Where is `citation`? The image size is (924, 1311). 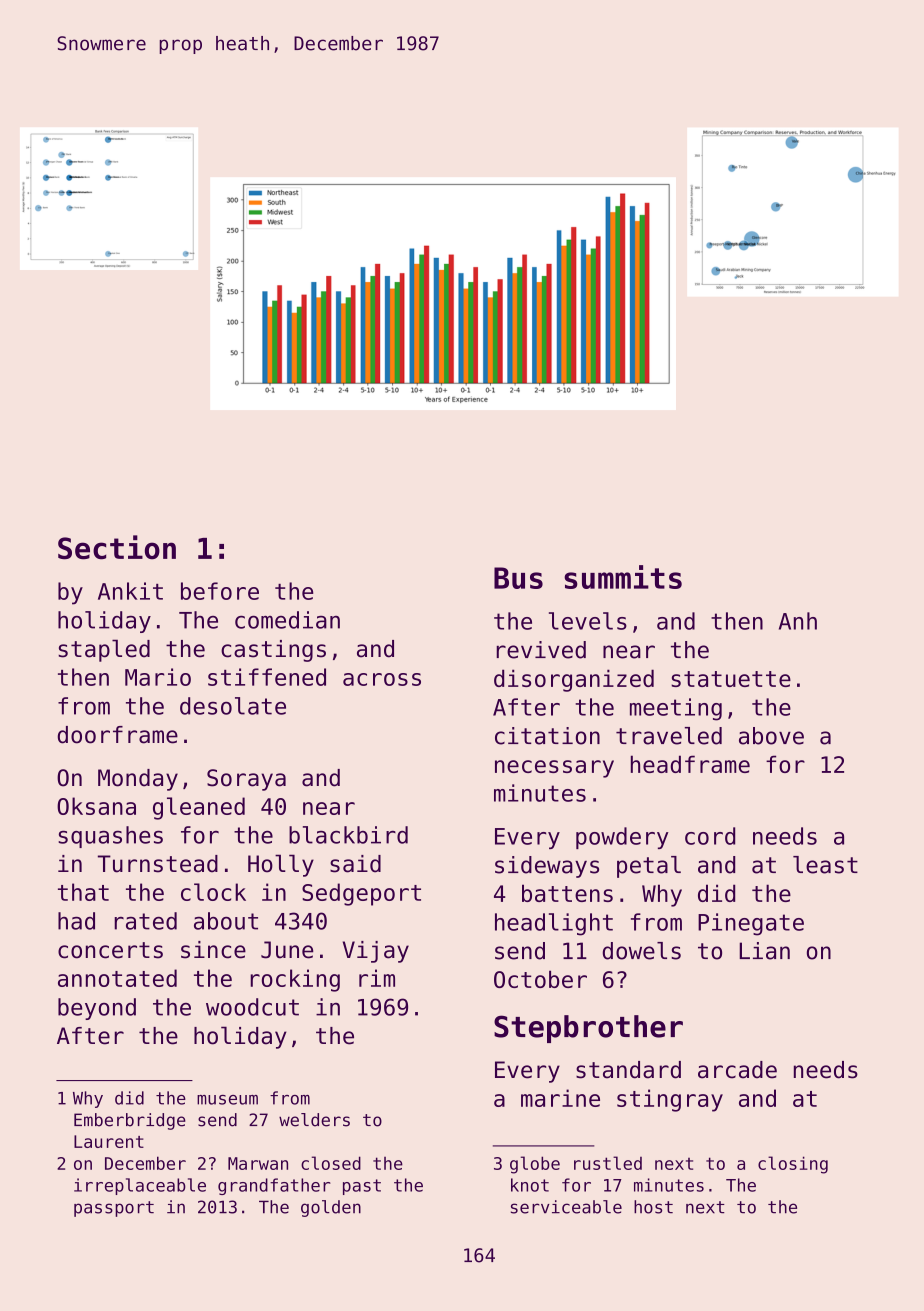
citation is located at coordinates (547, 736).
